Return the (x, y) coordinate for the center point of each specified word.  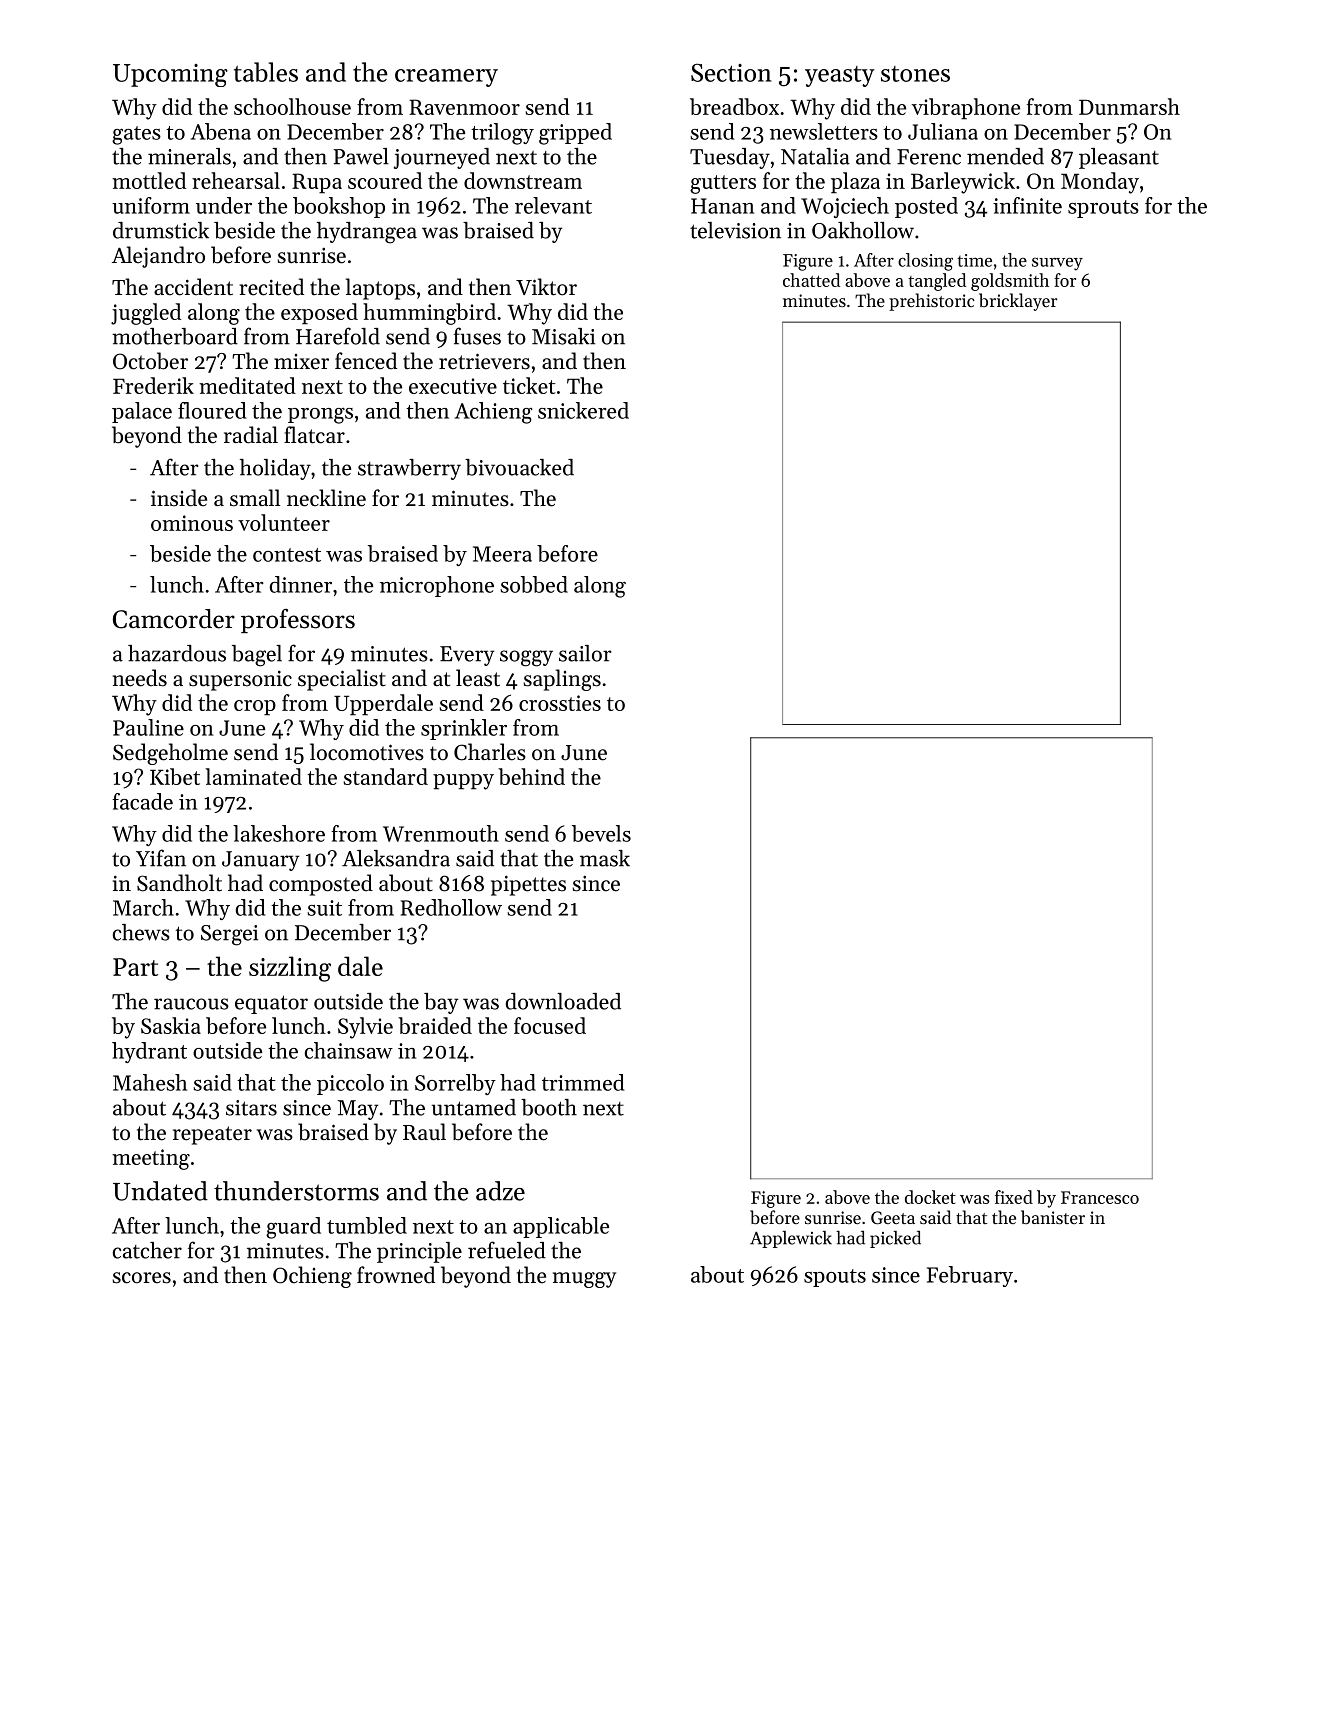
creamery (446, 78)
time (974, 260)
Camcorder (174, 619)
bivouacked (519, 467)
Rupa (317, 183)
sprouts (1103, 209)
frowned (396, 1275)
